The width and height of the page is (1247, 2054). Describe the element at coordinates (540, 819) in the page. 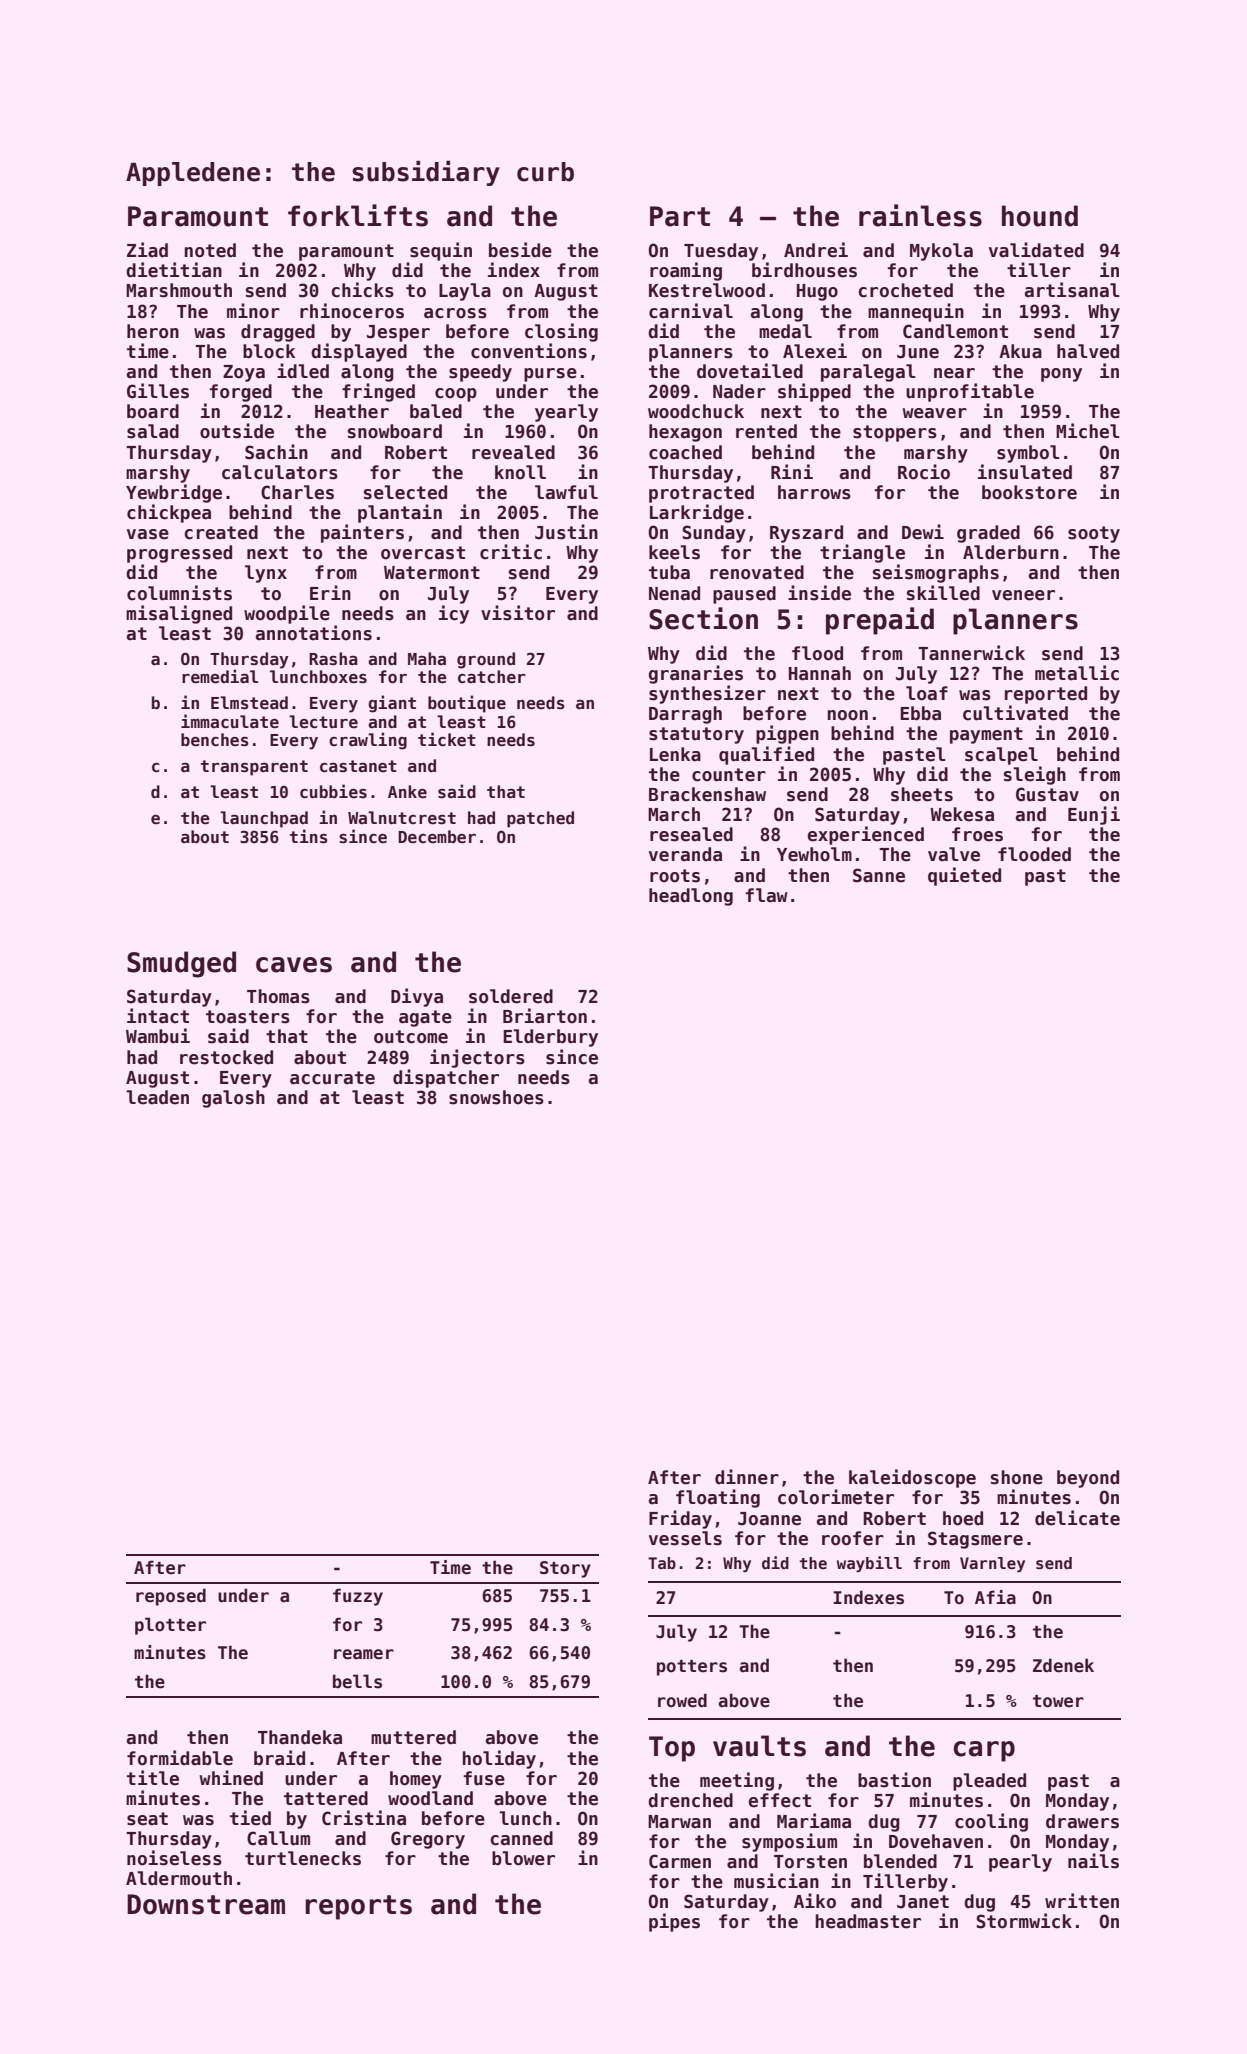

I see `patched` at that location.
